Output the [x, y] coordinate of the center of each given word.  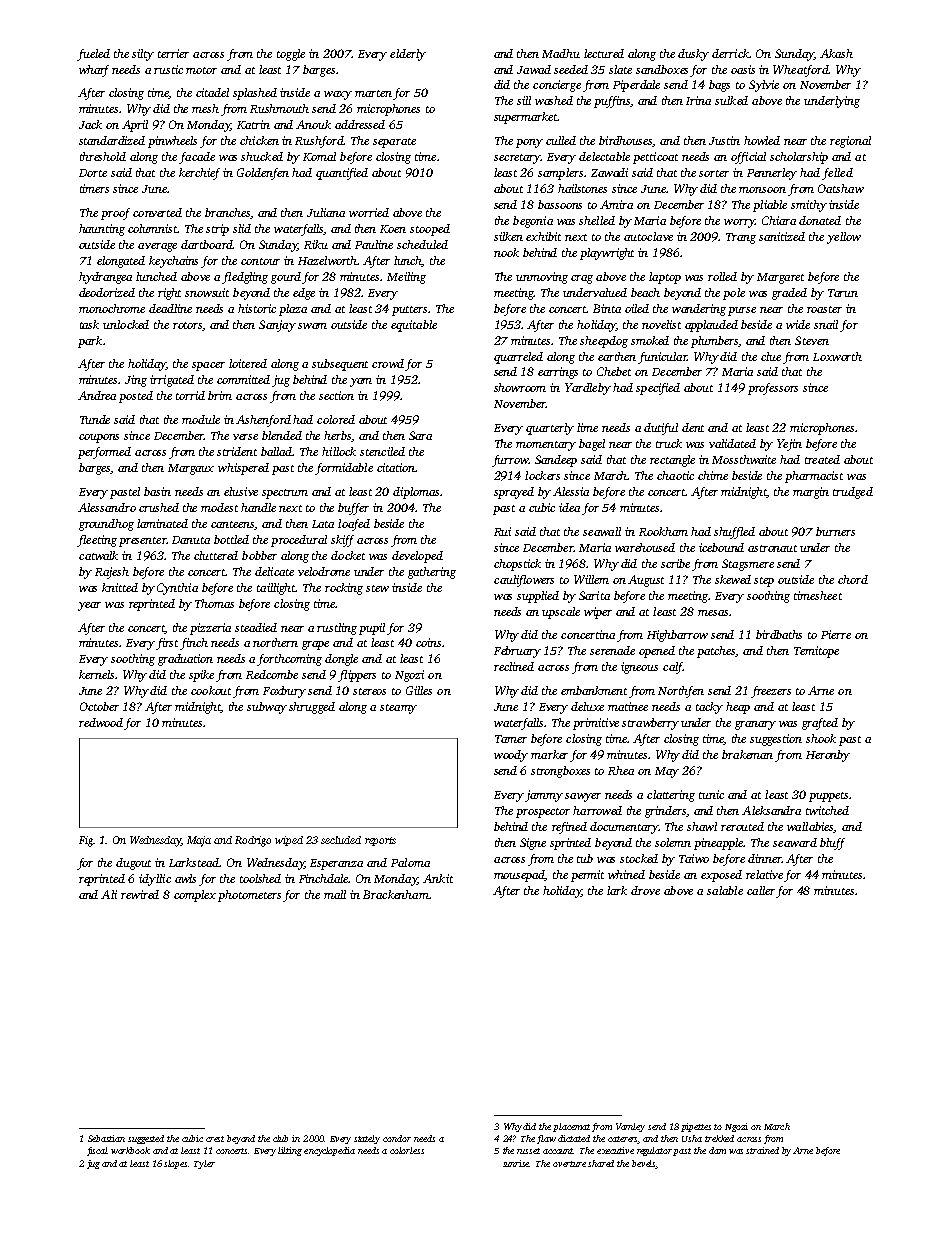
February [517, 652]
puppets [828, 797]
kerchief [199, 174]
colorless [407, 1150]
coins [428, 642]
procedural [299, 541]
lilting [290, 1151]
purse [742, 311]
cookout [211, 690]
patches [716, 652]
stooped [430, 230]
